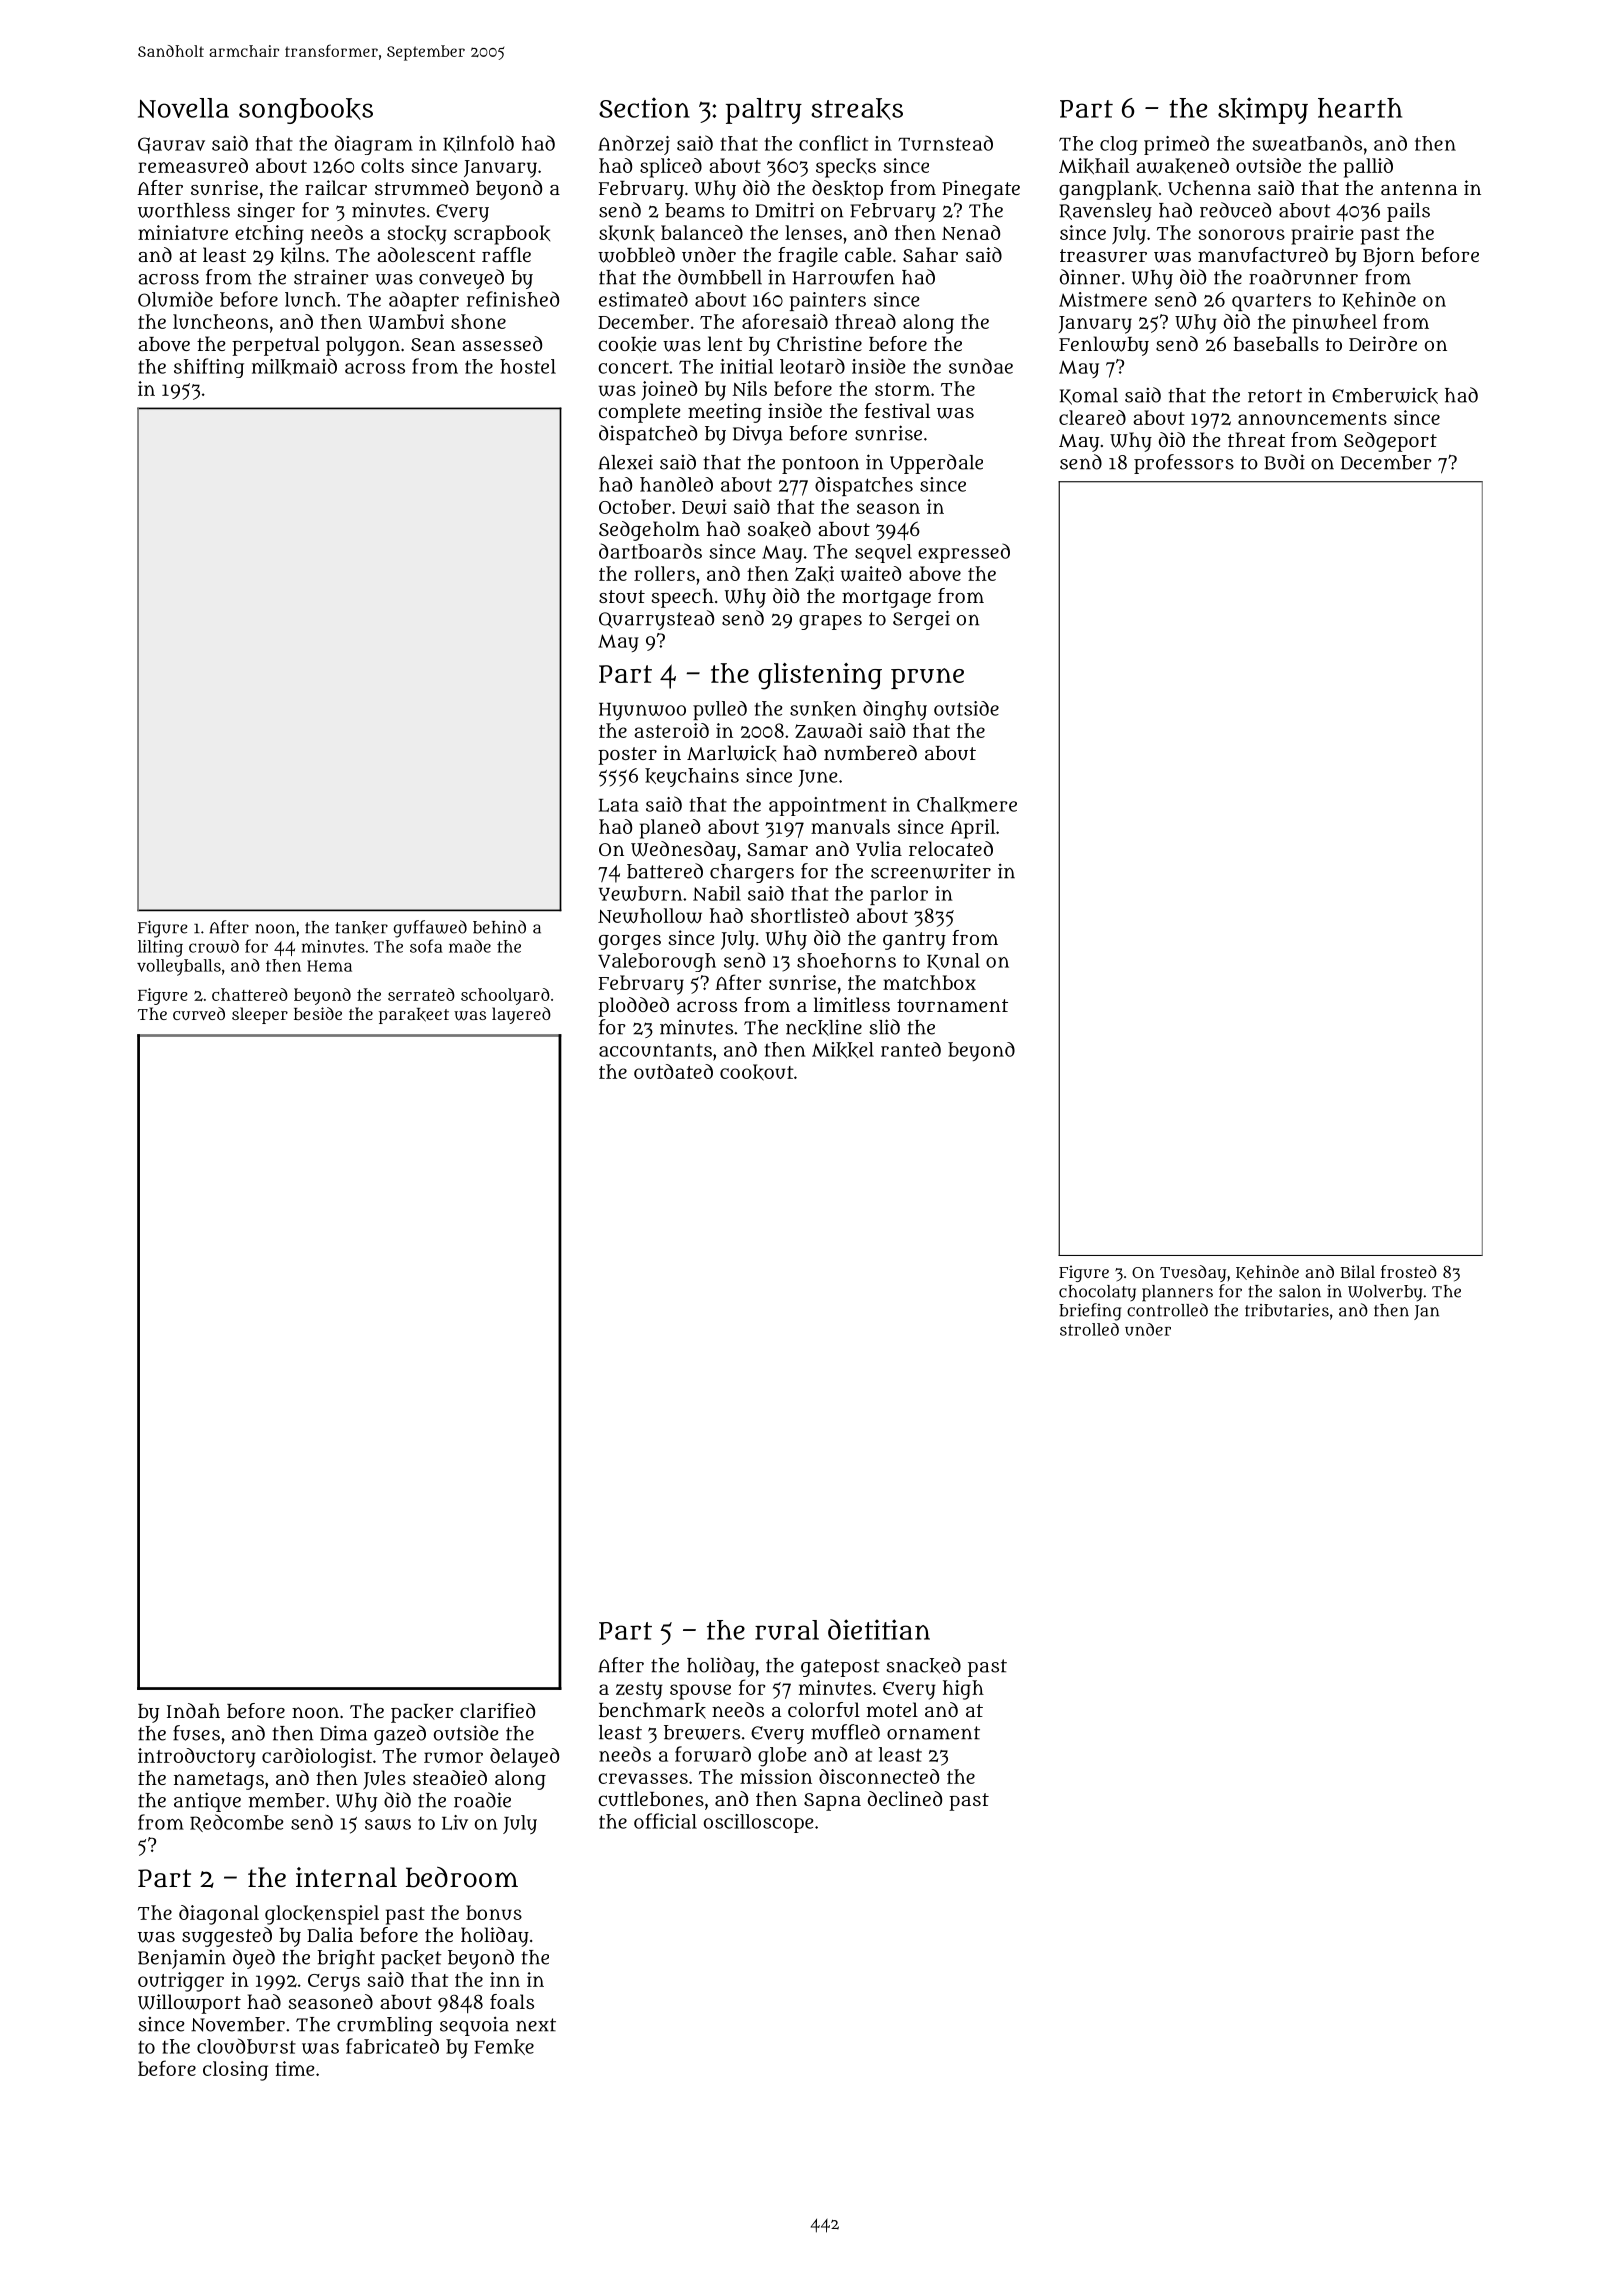  I want to click on Benjamin, so click(182, 1959).
